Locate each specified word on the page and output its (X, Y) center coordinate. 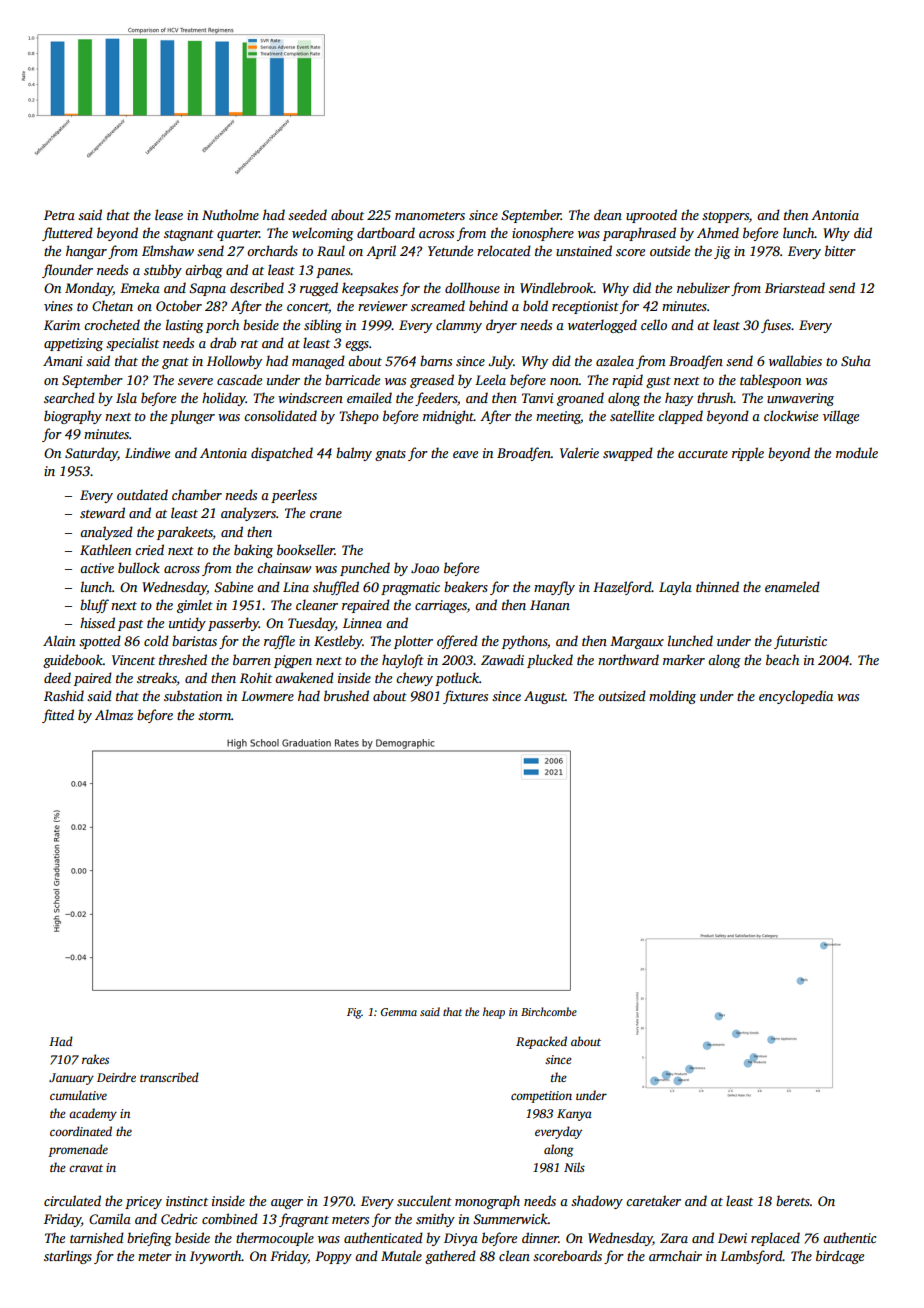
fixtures (465, 697)
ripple (748, 454)
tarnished (97, 1237)
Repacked (541, 1042)
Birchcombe (549, 1011)
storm (214, 716)
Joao (425, 568)
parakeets (185, 533)
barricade (352, 379)
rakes (95, 1059)
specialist (132, 344)
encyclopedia (796, 697)
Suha (856, 360)
